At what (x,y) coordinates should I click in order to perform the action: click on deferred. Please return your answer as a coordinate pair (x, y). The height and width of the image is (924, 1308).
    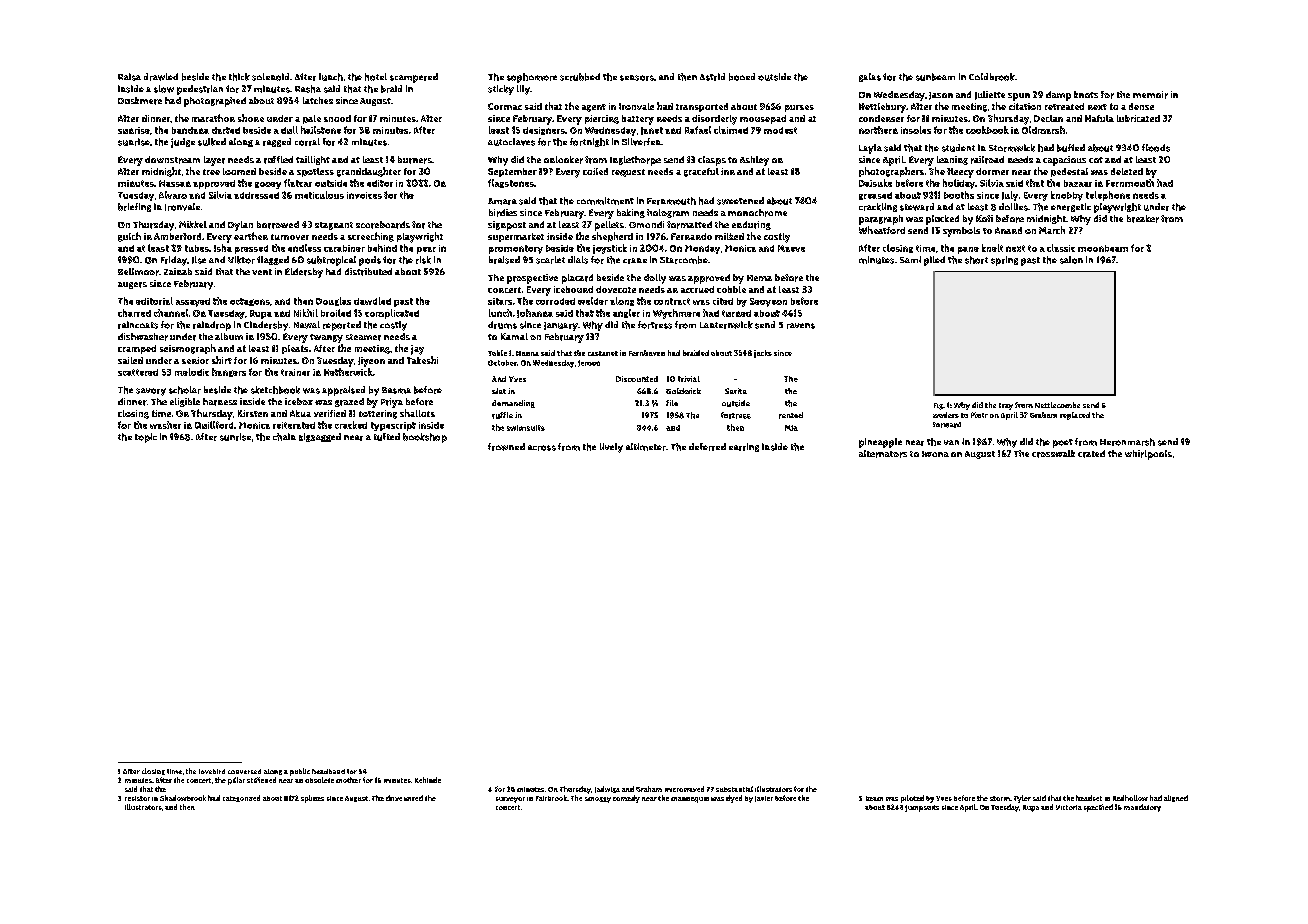
    Looking at the image, I should click on (707, 447).
